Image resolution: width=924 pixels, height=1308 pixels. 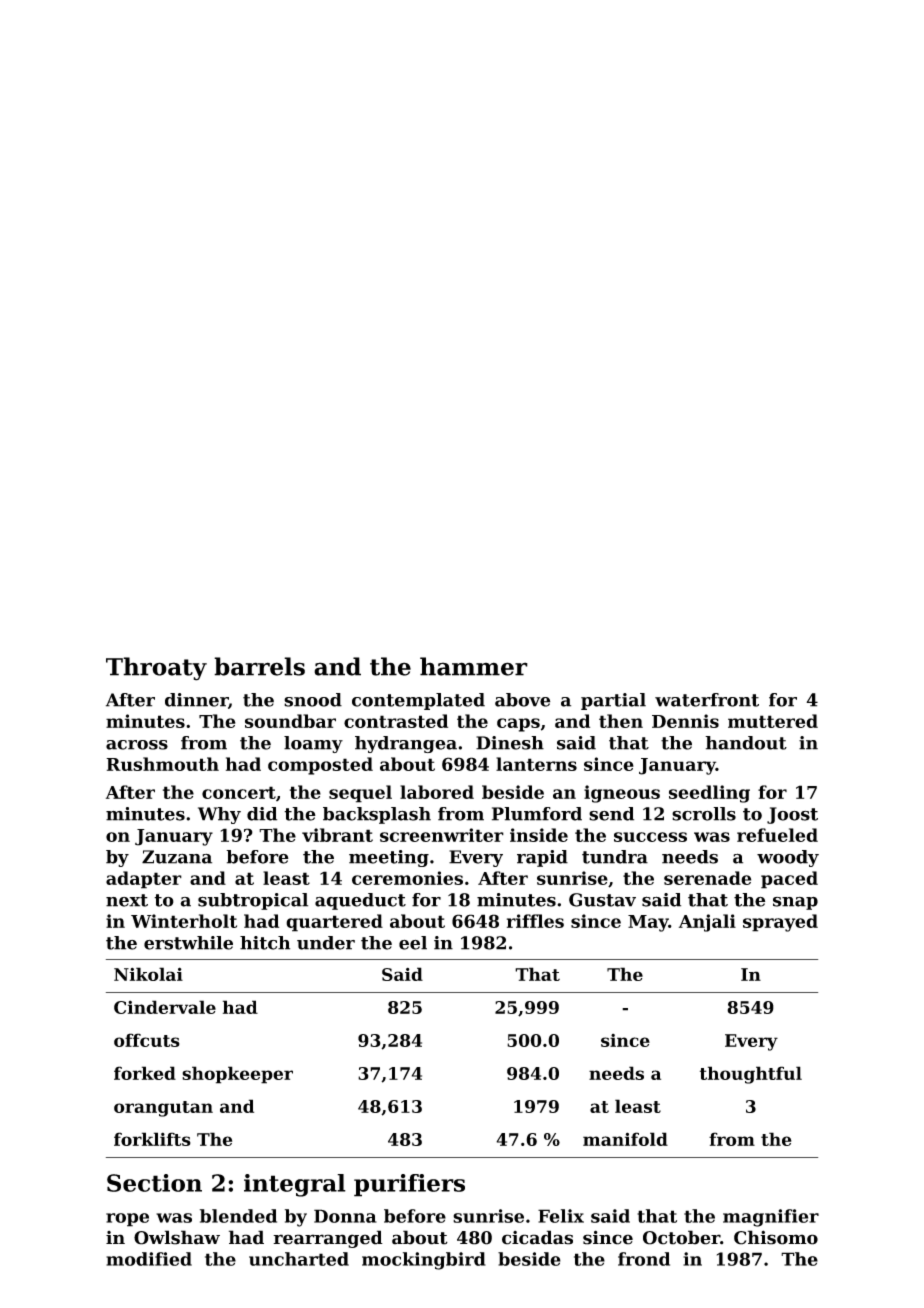 What do you see at coordinates (162, 764) in the page?
I see `Rushmouth` at bounding box center [162, 764].
